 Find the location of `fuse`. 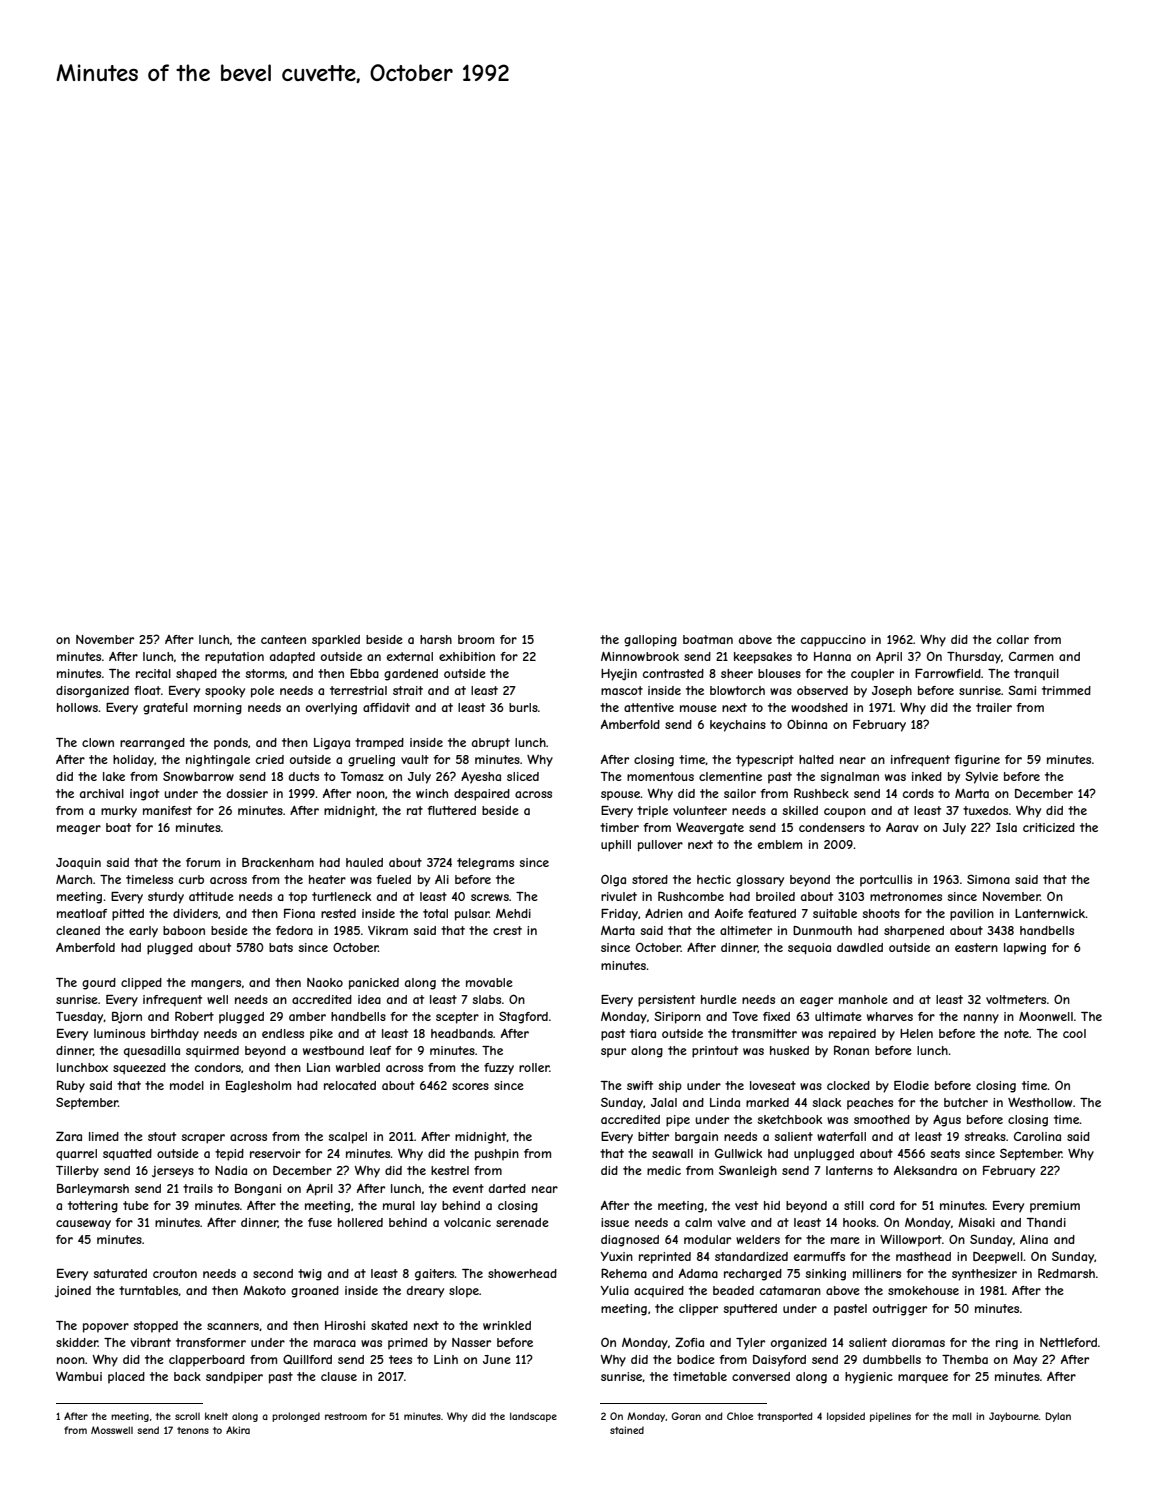

fuse is located at coordinates (320, 1222).
